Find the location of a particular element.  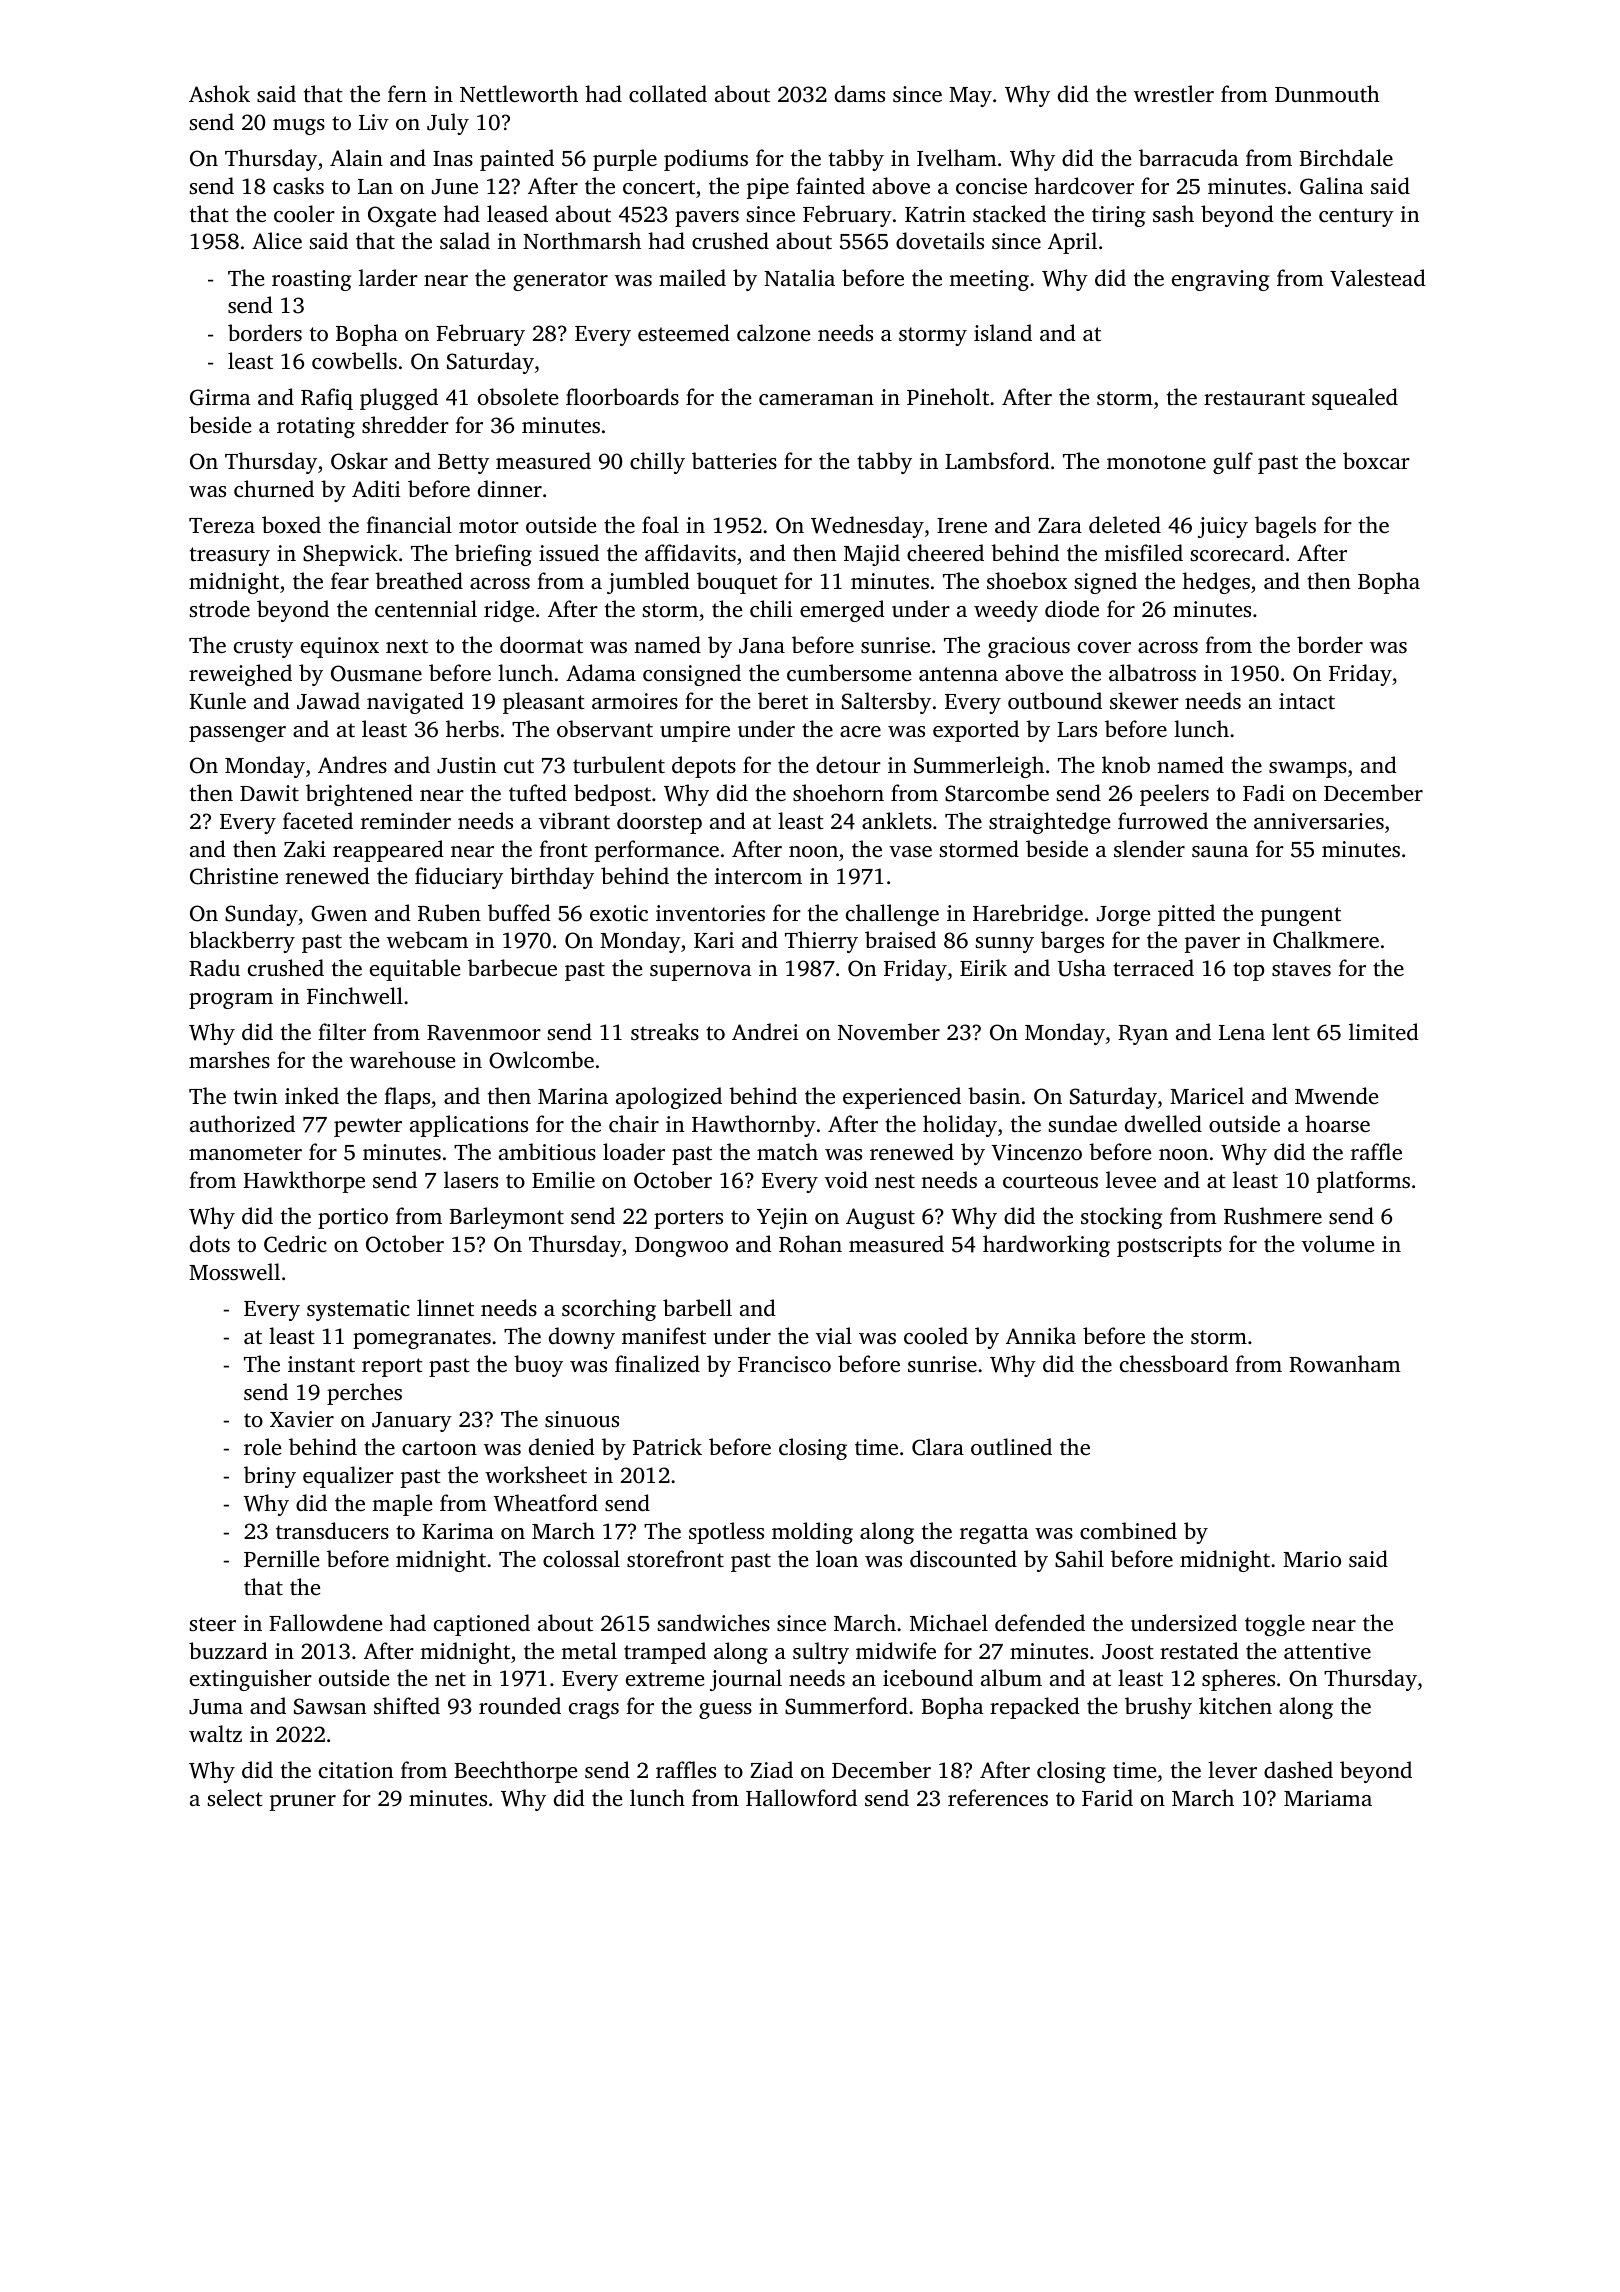

void is located at coordinates (846, 1179).
